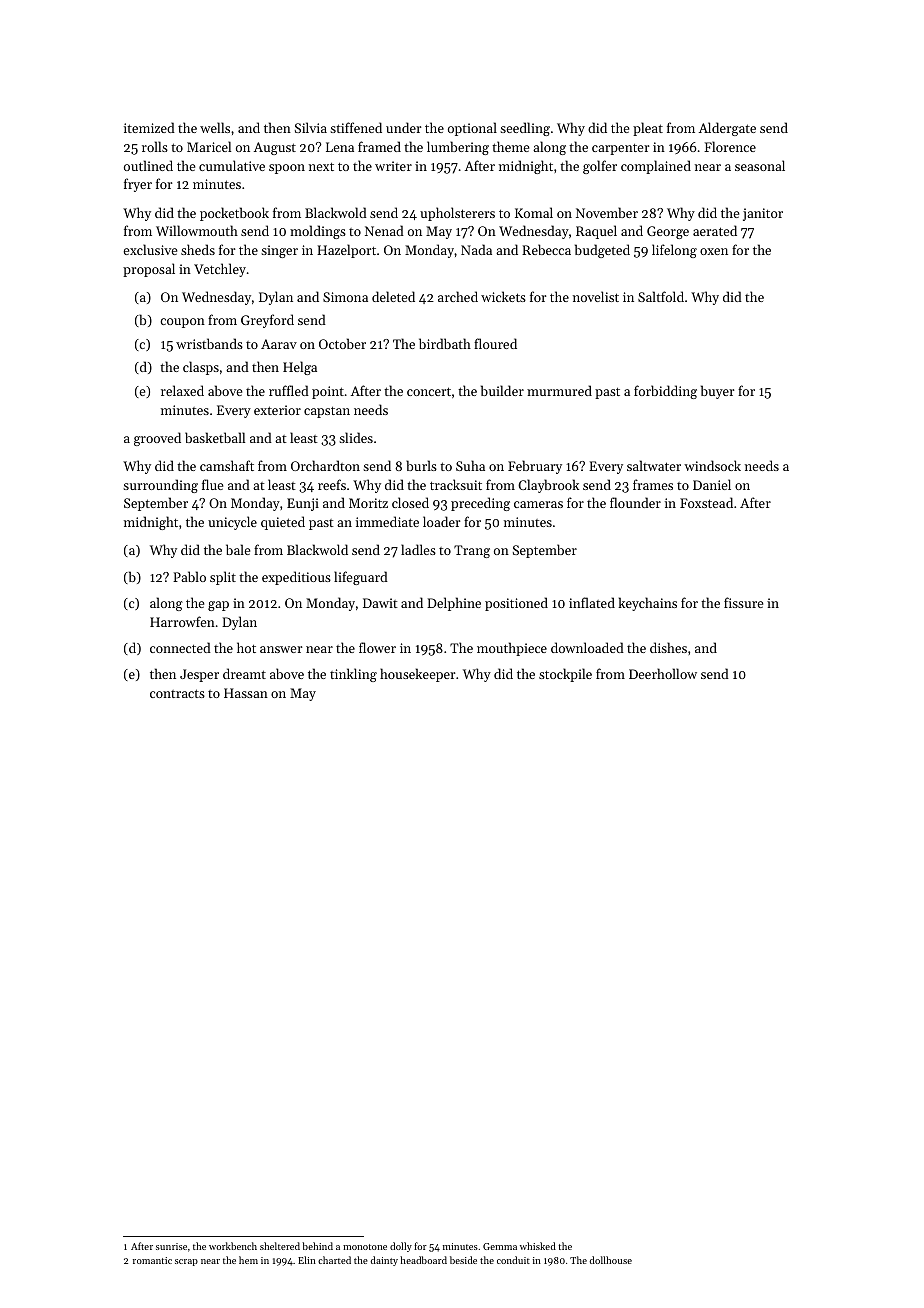 The width and height of the page is (924, 1308). I want to click on Foxstead, so click(706, 502).
